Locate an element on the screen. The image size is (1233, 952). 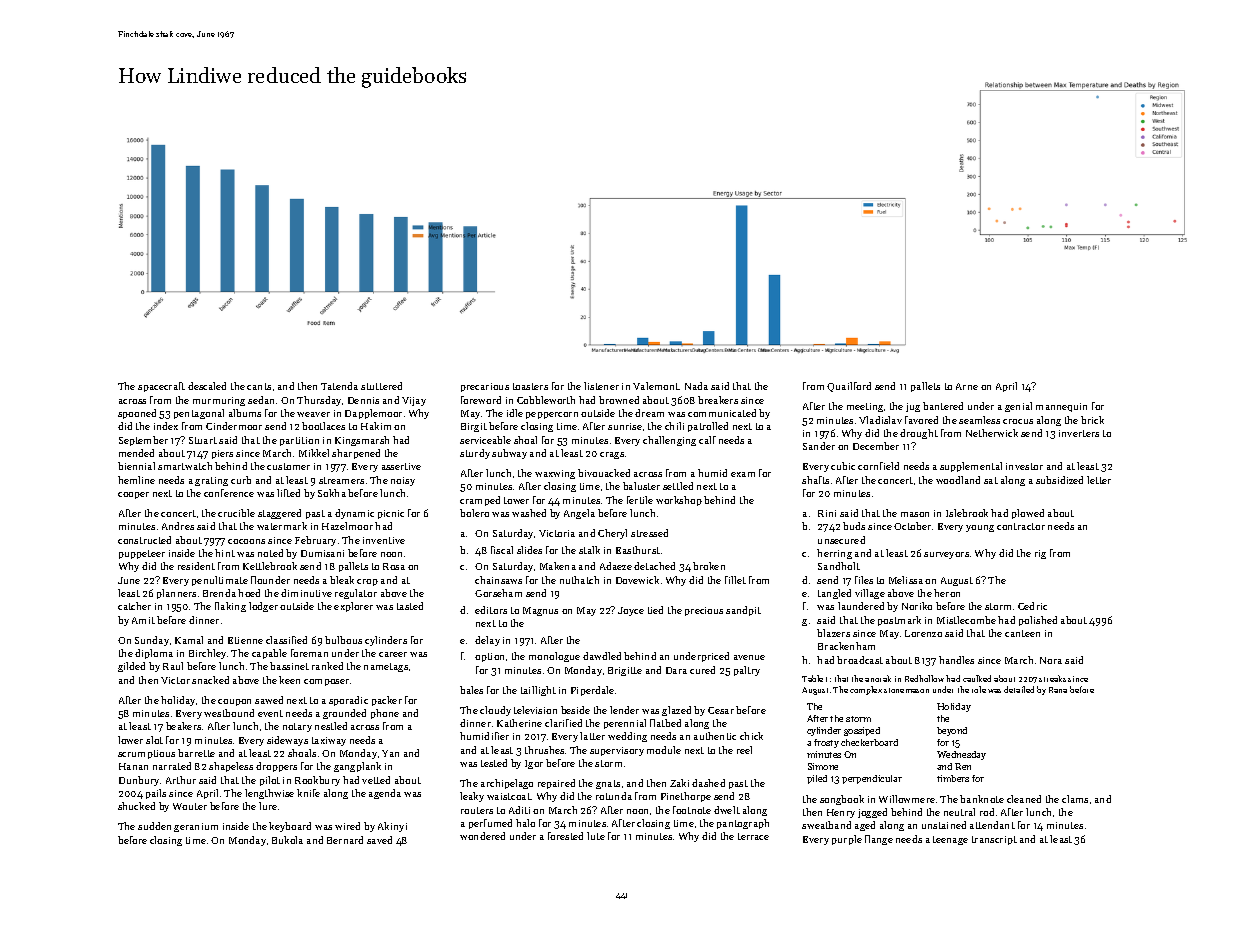
beakers is located at coordinates (183, 726).
